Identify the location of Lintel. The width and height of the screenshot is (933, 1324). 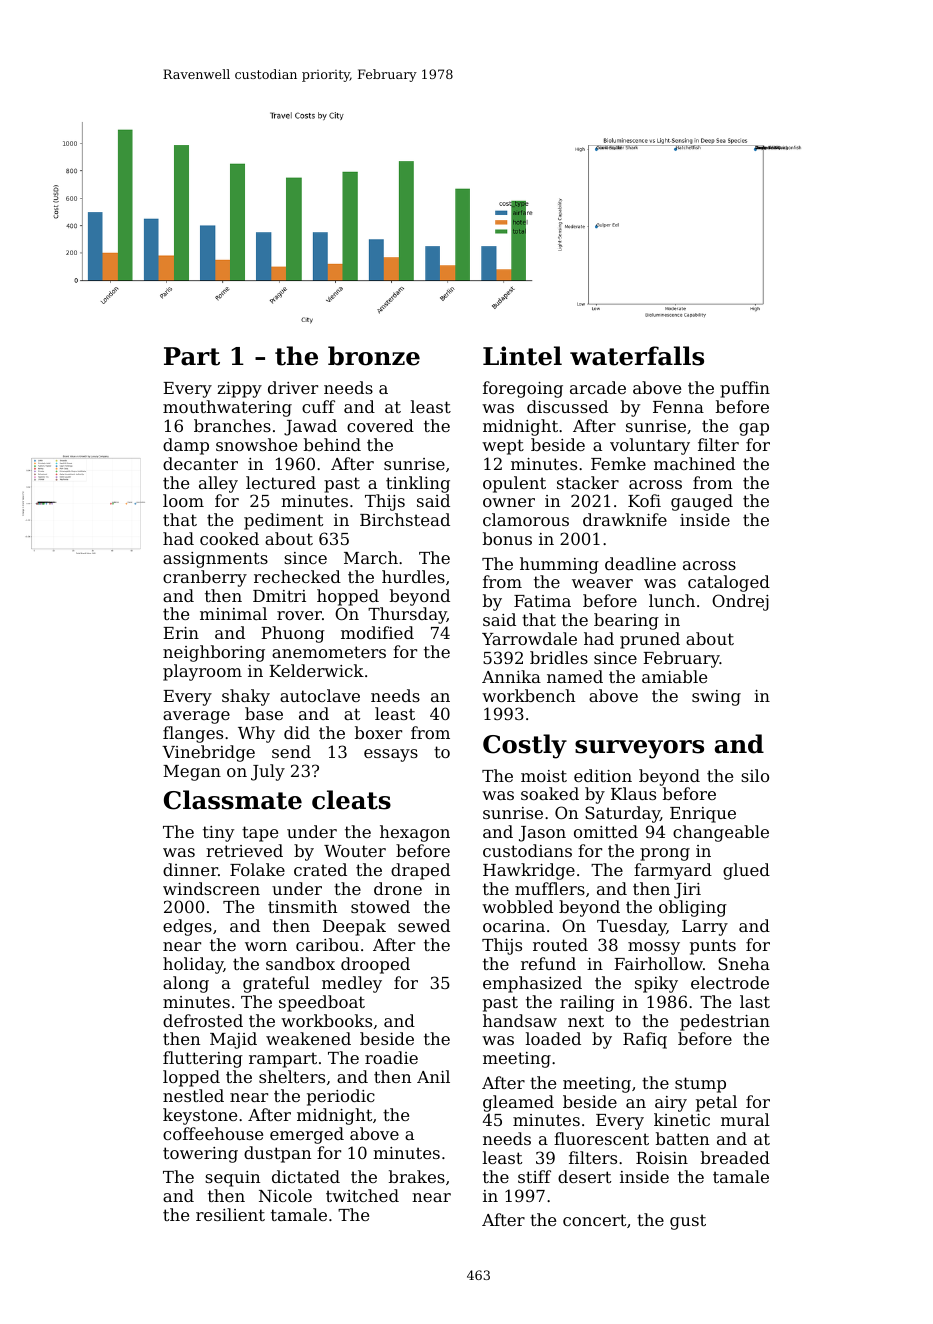
(522, 356).
